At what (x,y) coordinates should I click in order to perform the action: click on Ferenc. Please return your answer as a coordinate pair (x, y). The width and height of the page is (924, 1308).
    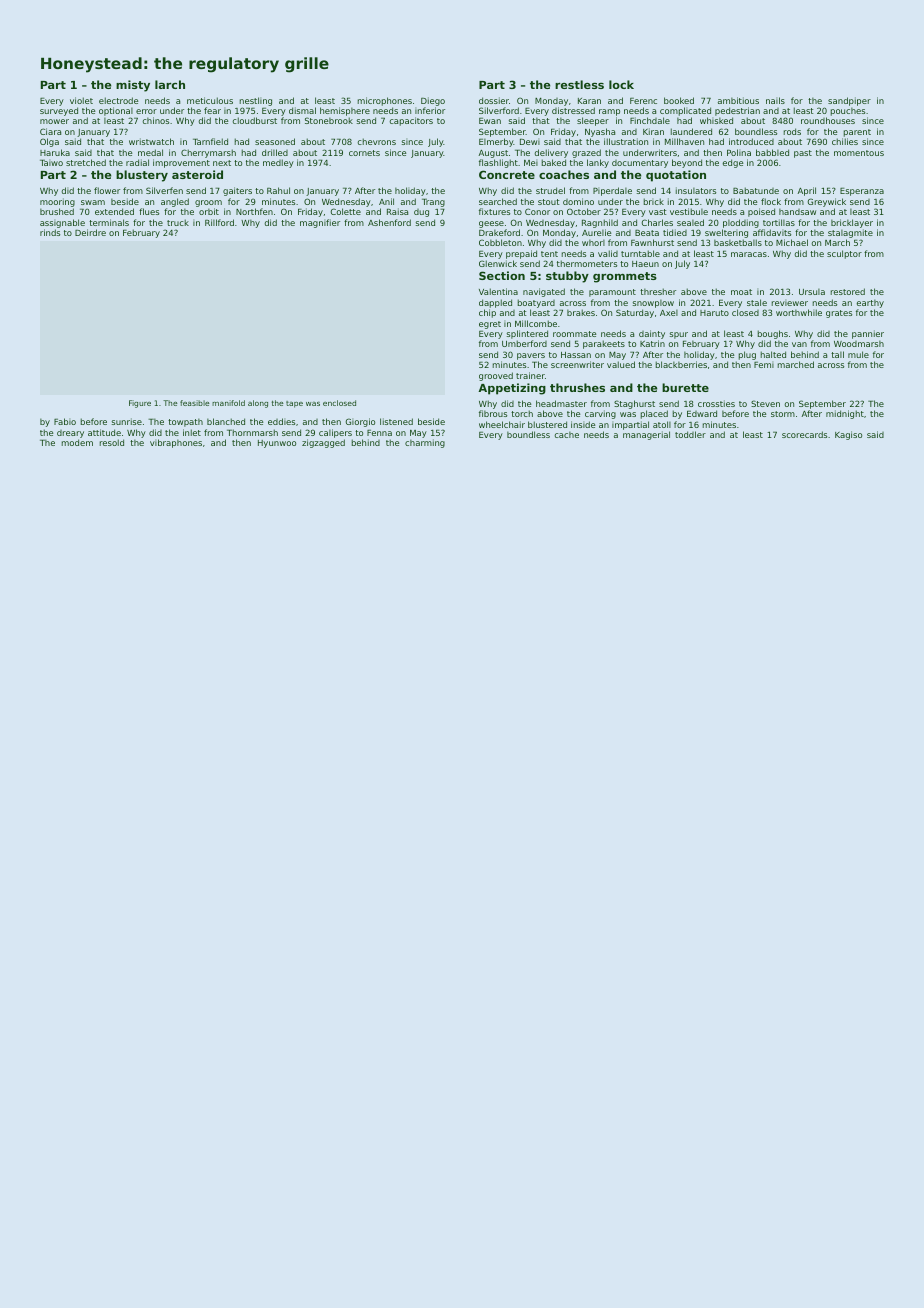
    Looking at the image, I should click on (643, 101).
